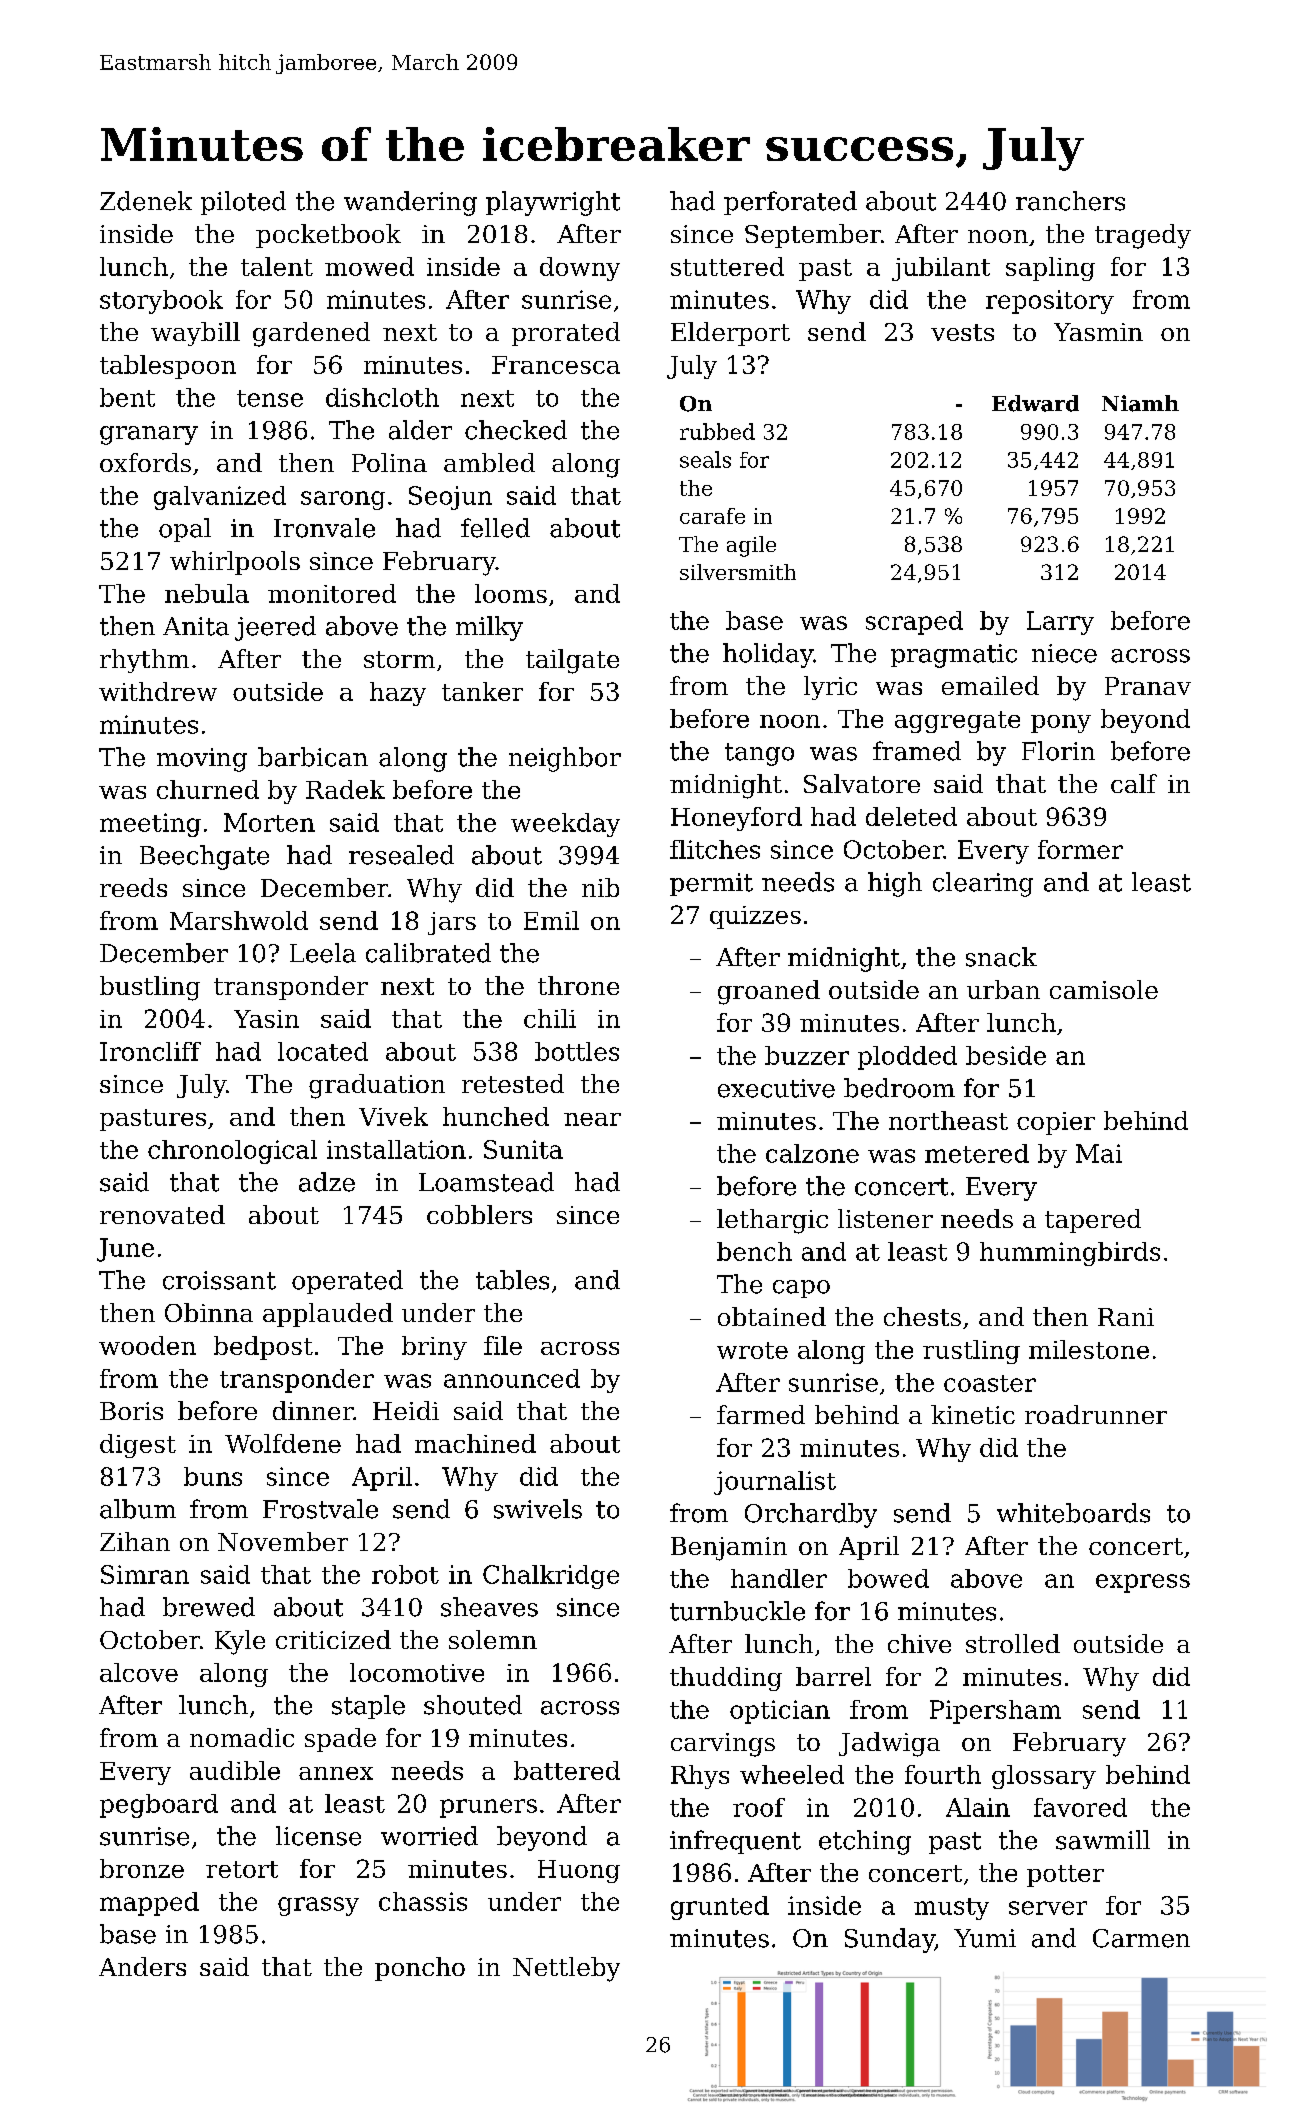 The width and height of the image is (1290, 2125). What do you see at coordinates (790, 203) in the image?
I see `perforated` at bounding box center [790, 203].
